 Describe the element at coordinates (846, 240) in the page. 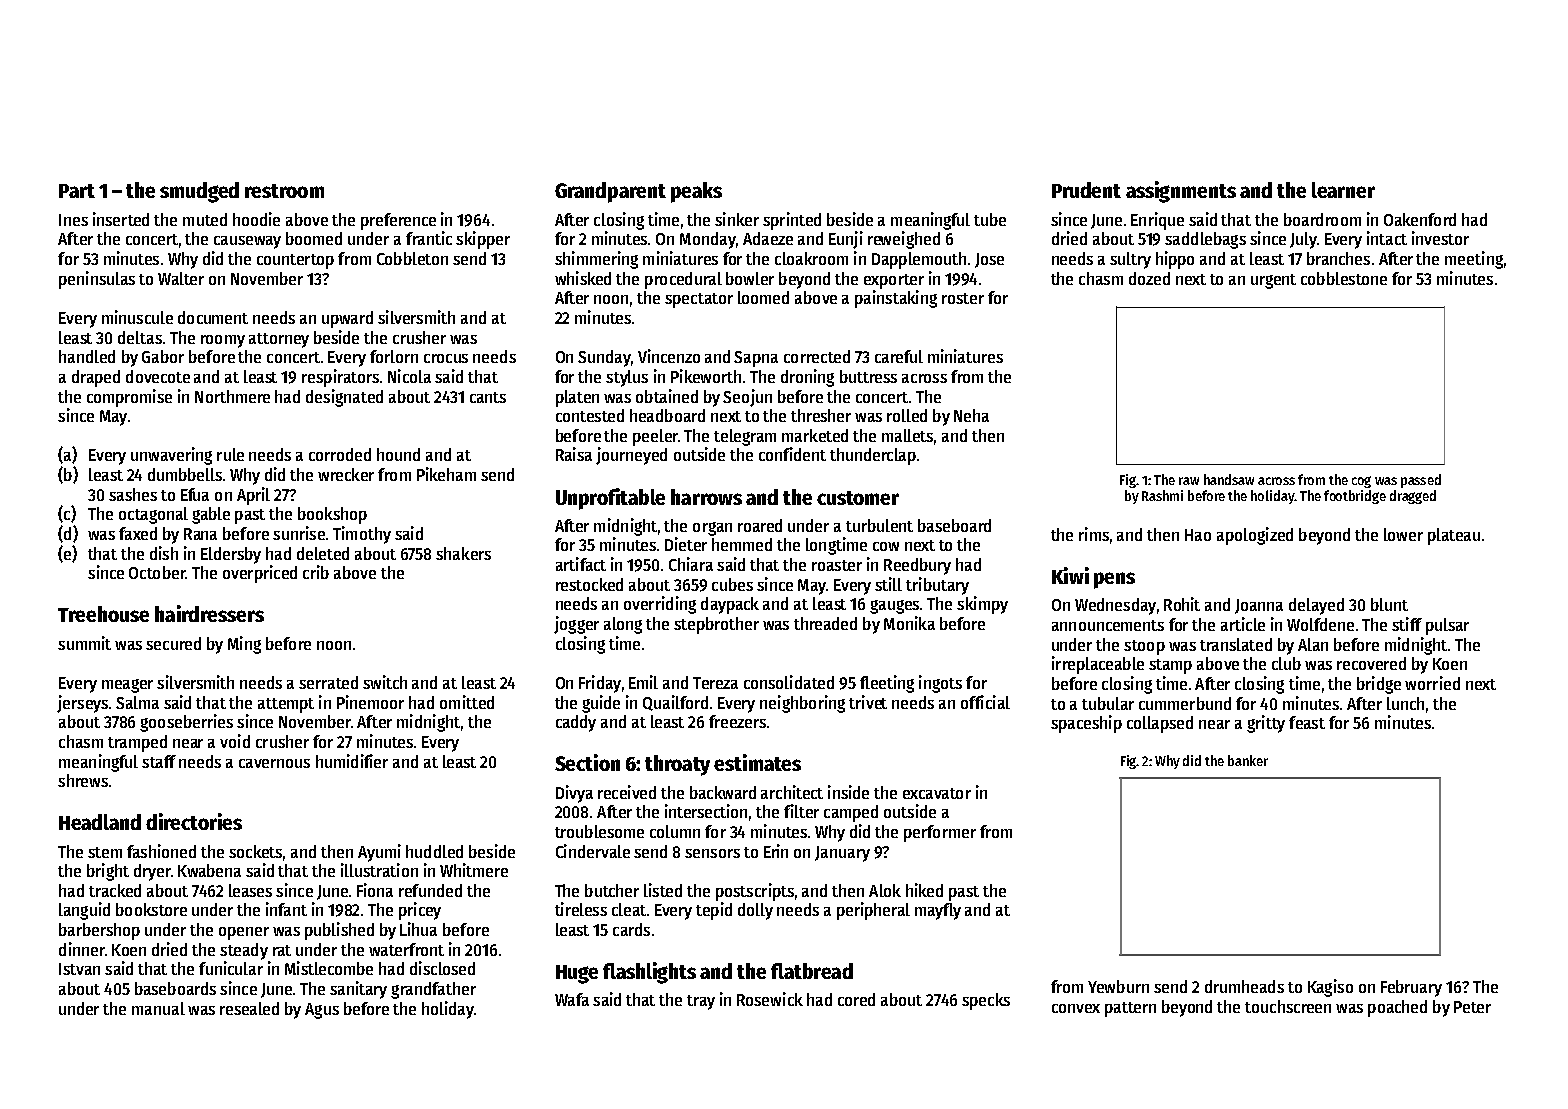

I see `Eunji` at that location.
